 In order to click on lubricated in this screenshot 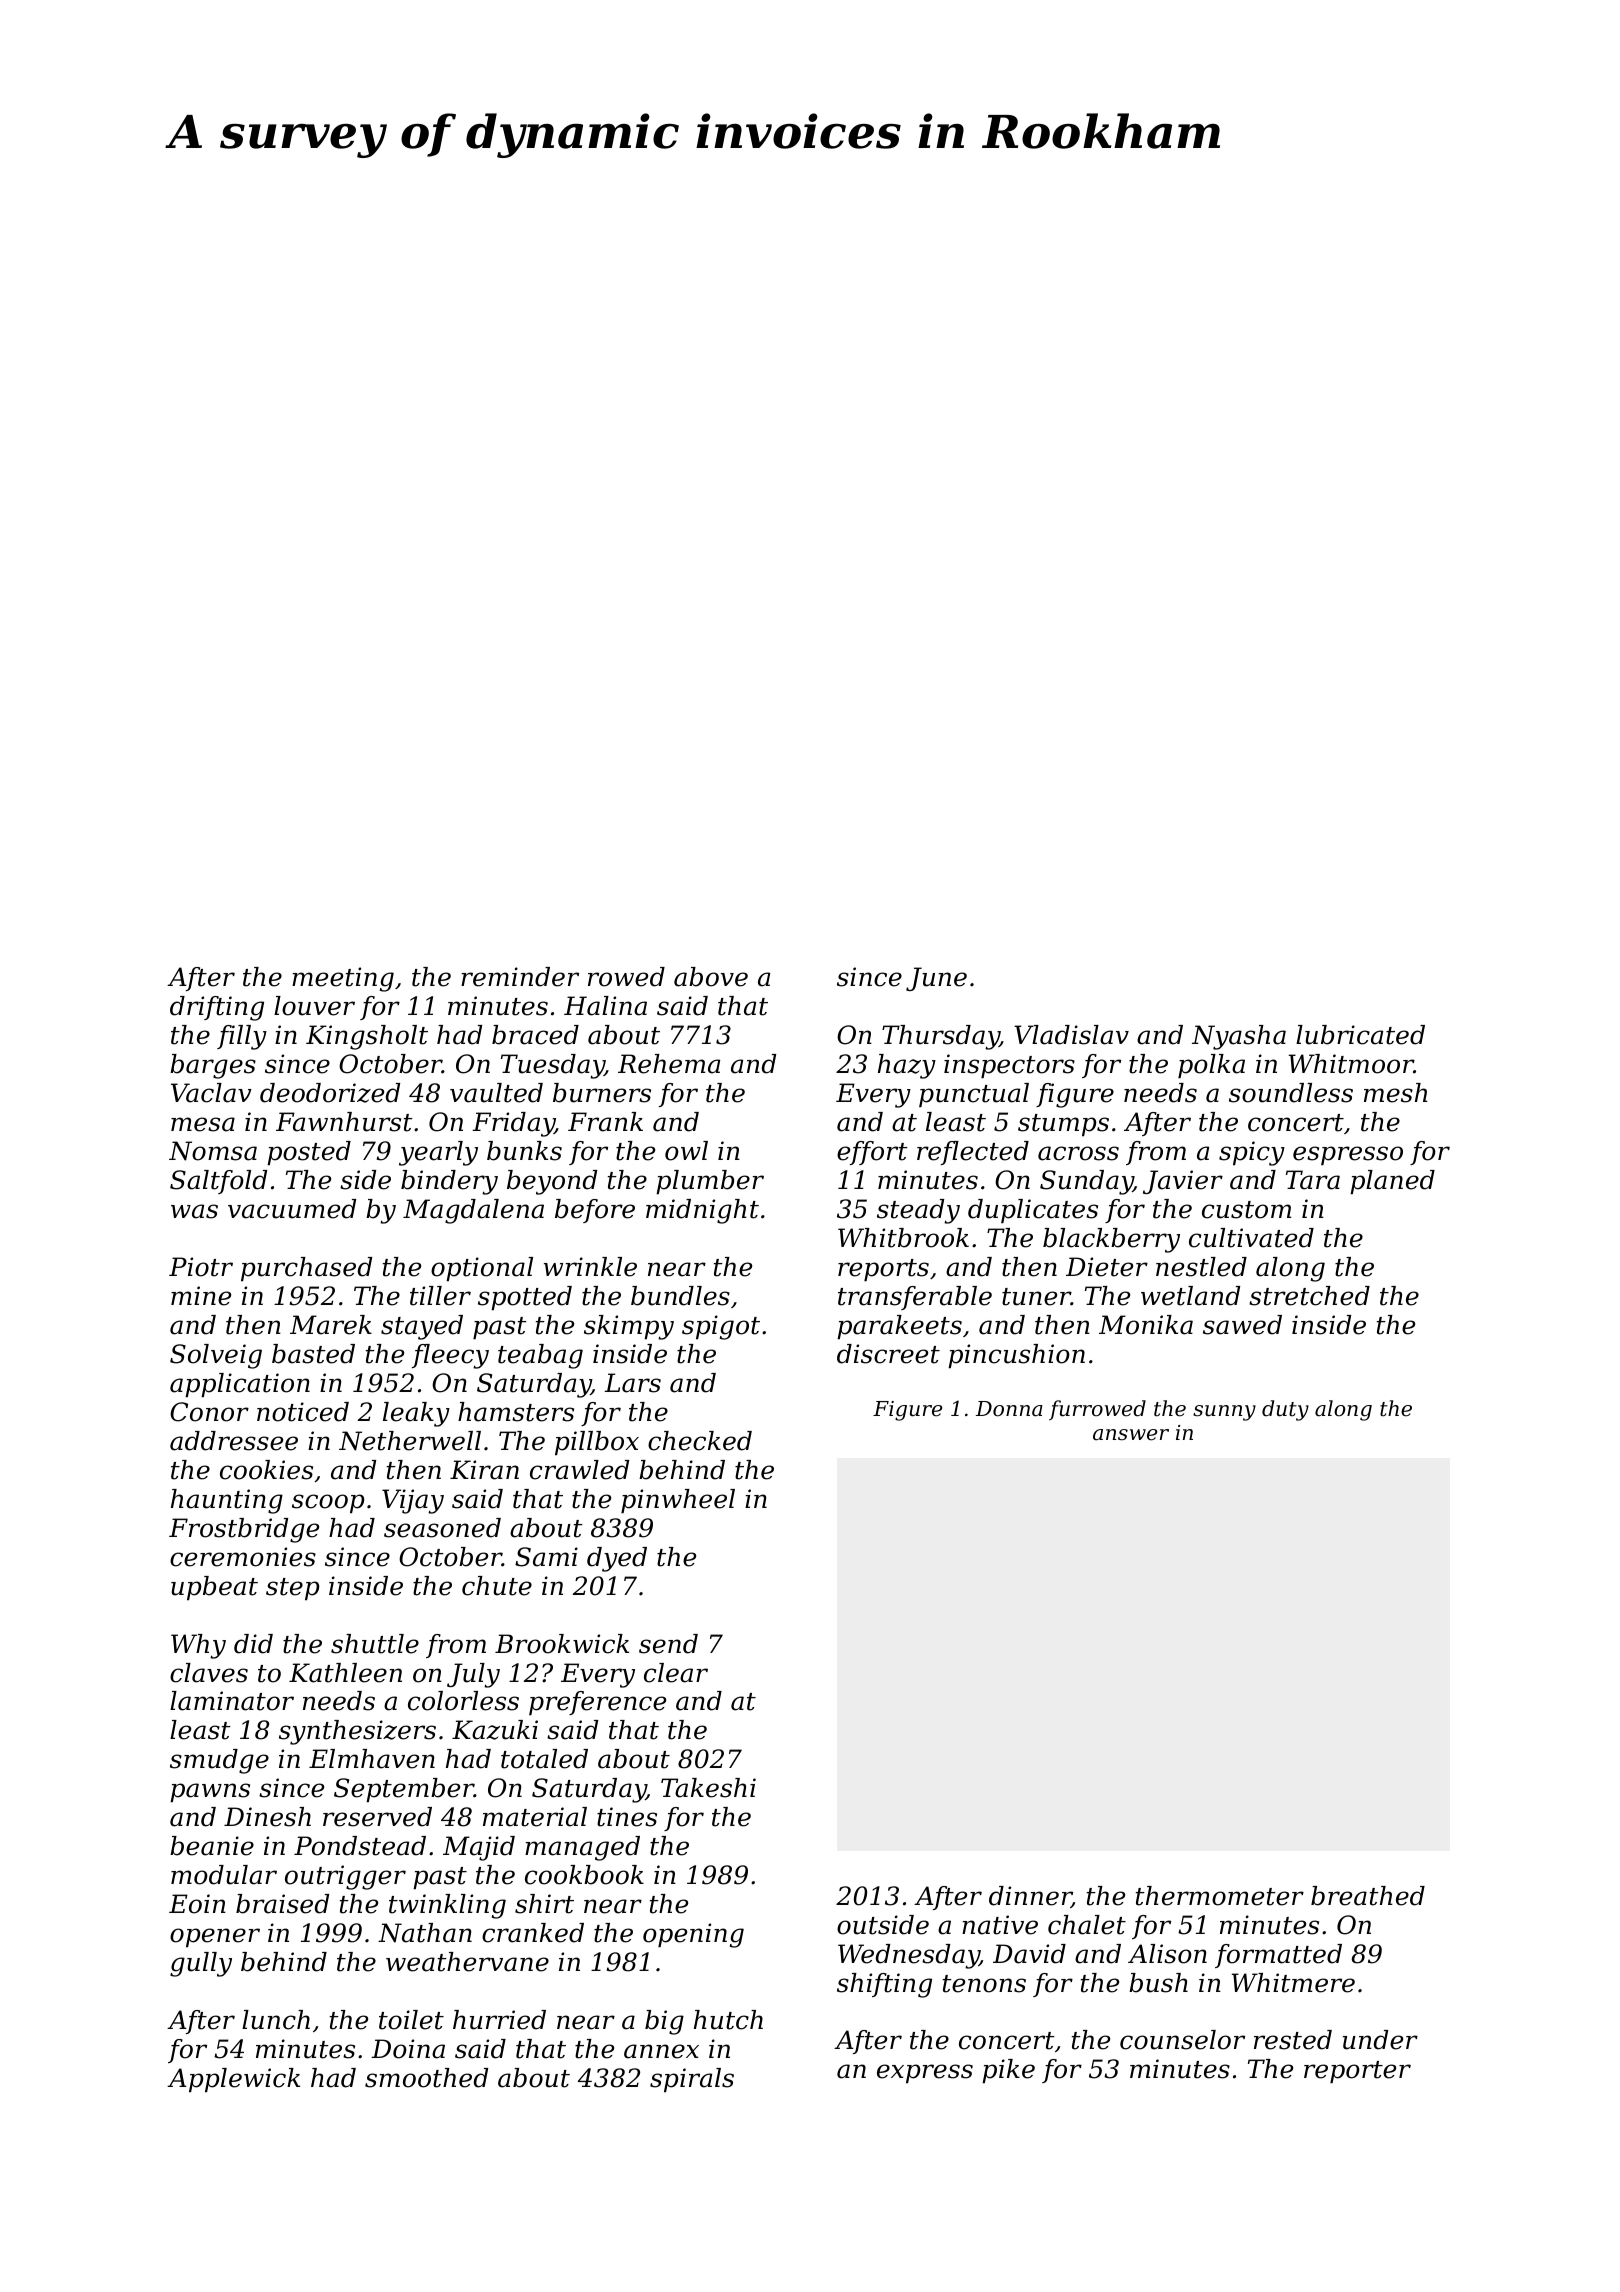, I will do `click(1360, 1035)`.
